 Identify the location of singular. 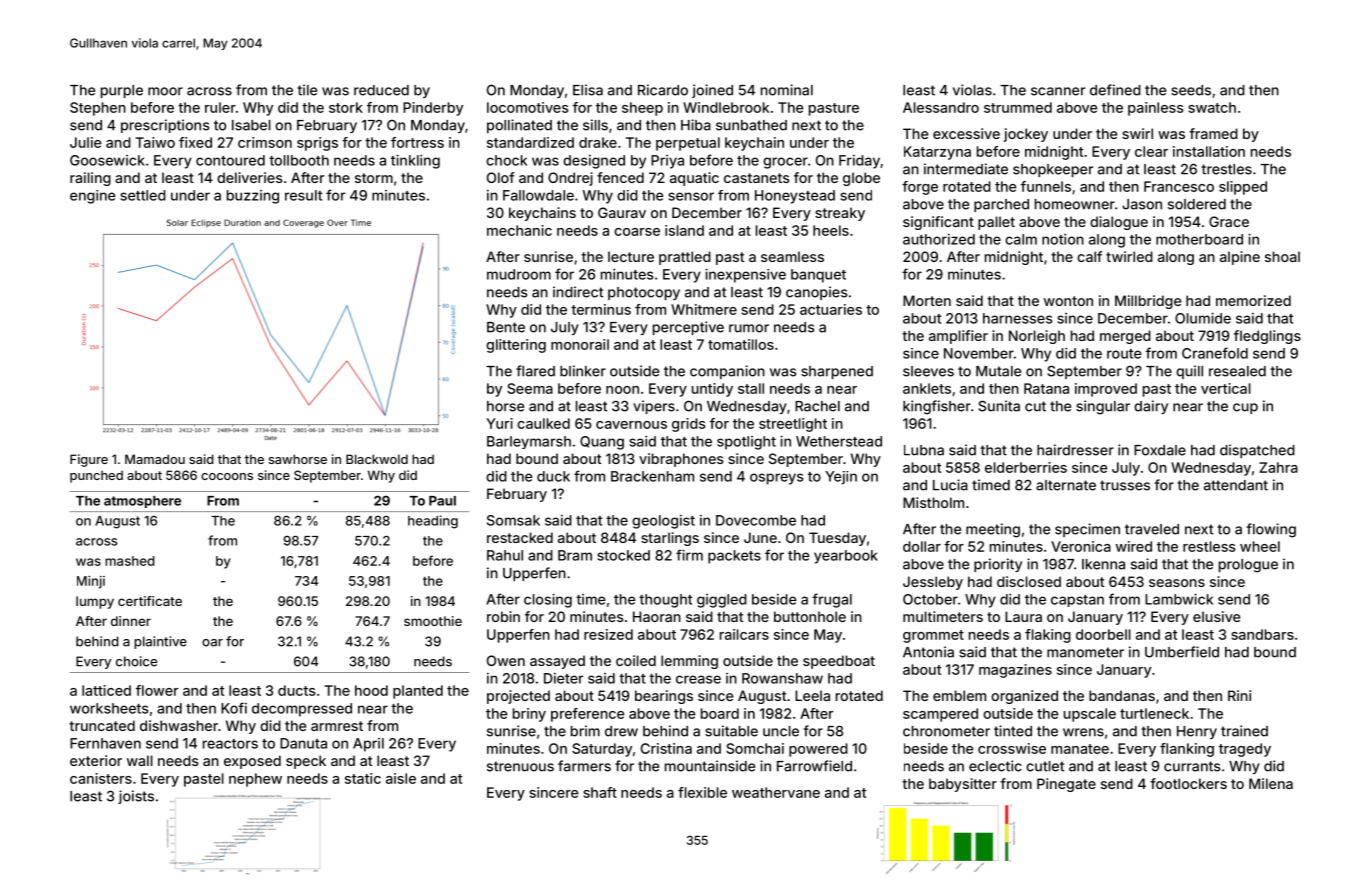
(1103, 407).
